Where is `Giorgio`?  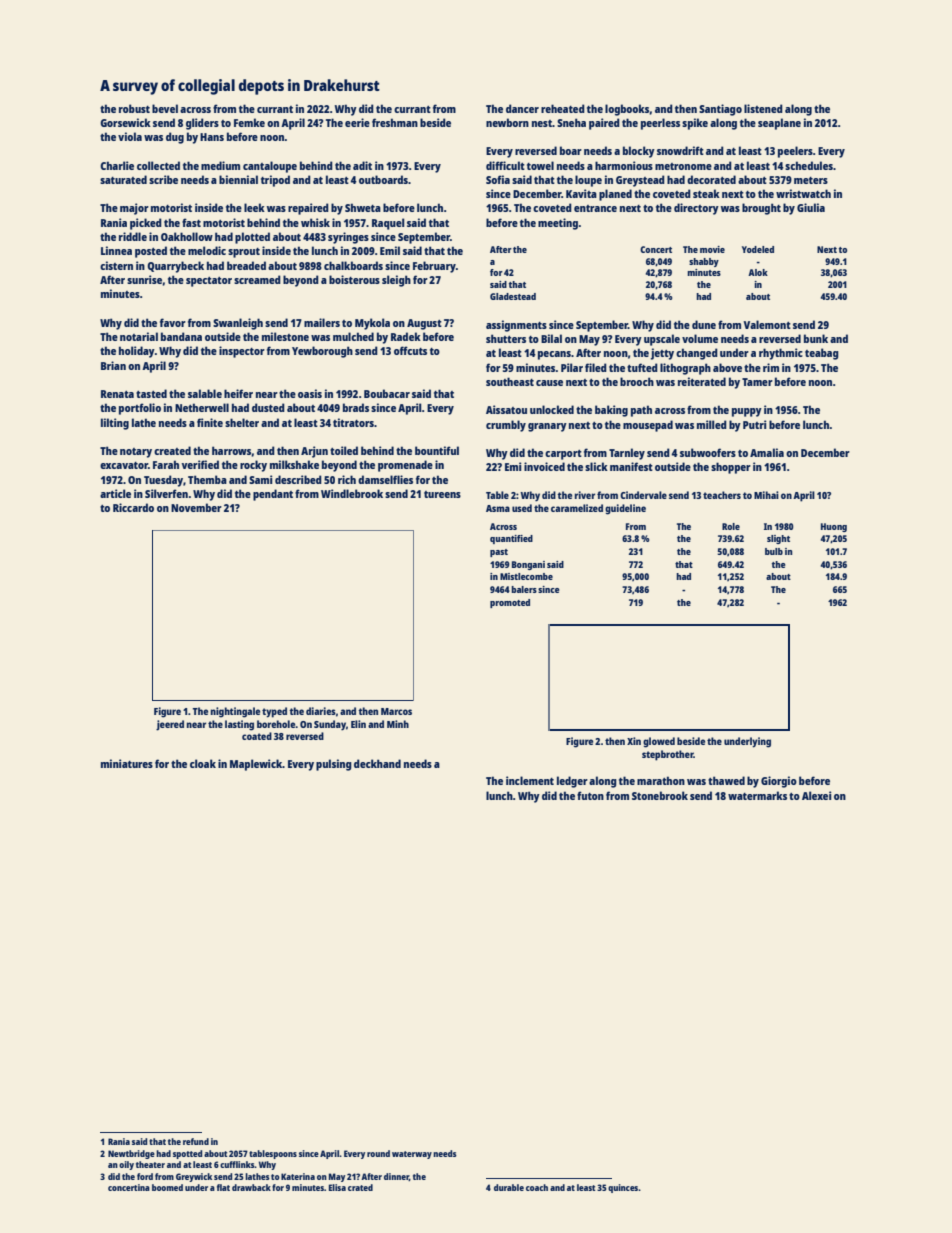 Giorgio is located at coordinates (779, 782).
